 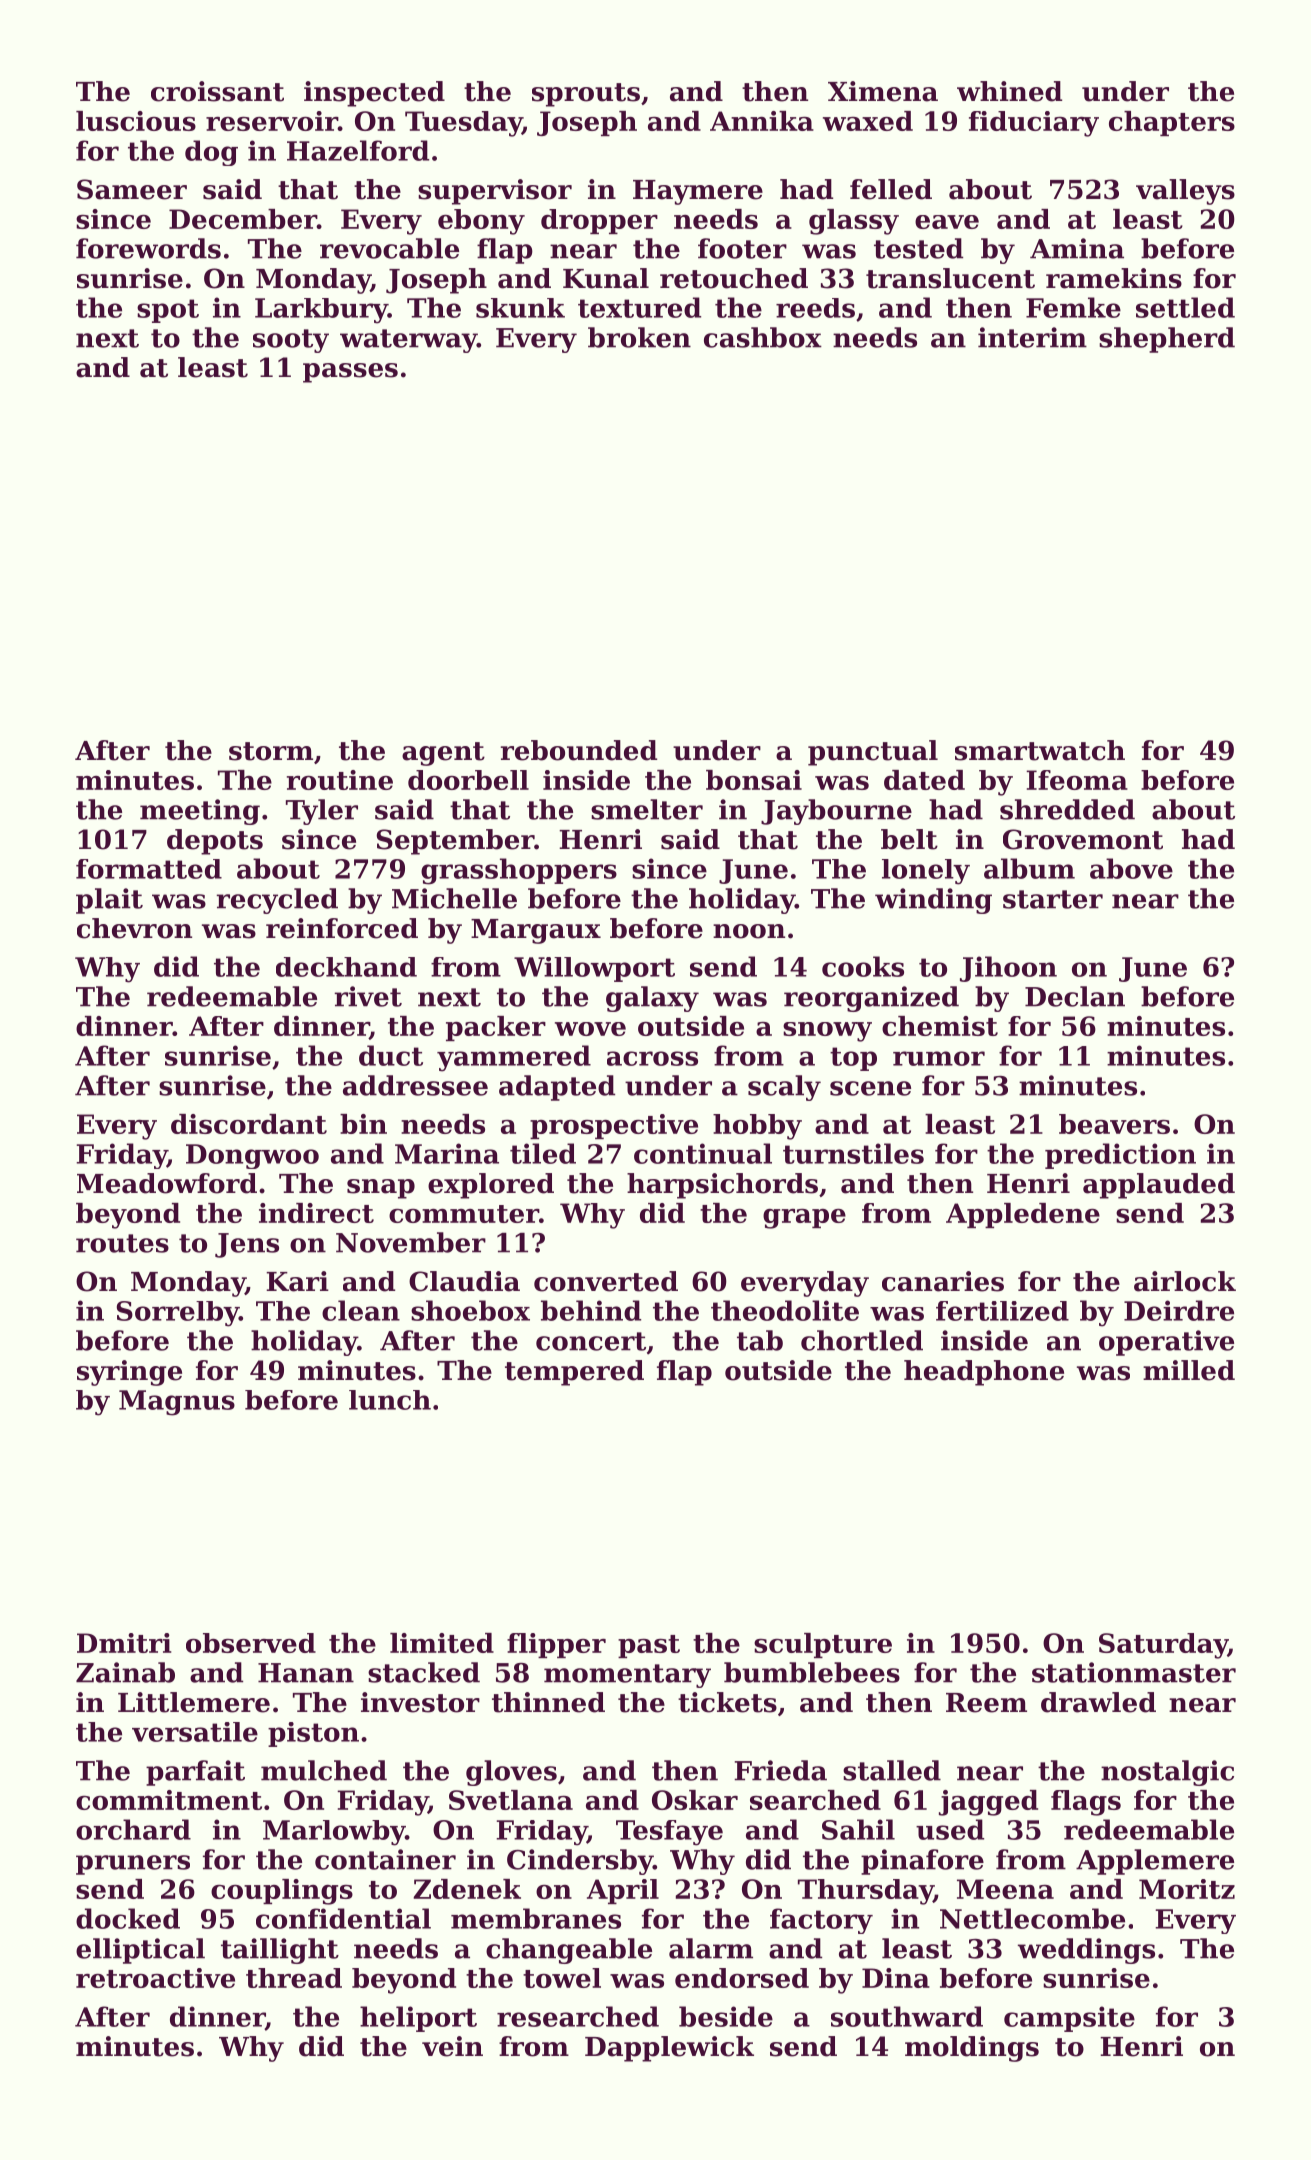 What do you see at coordinates (749, 931) in the document?
I see `noon` at bounding box center [749, 931].
